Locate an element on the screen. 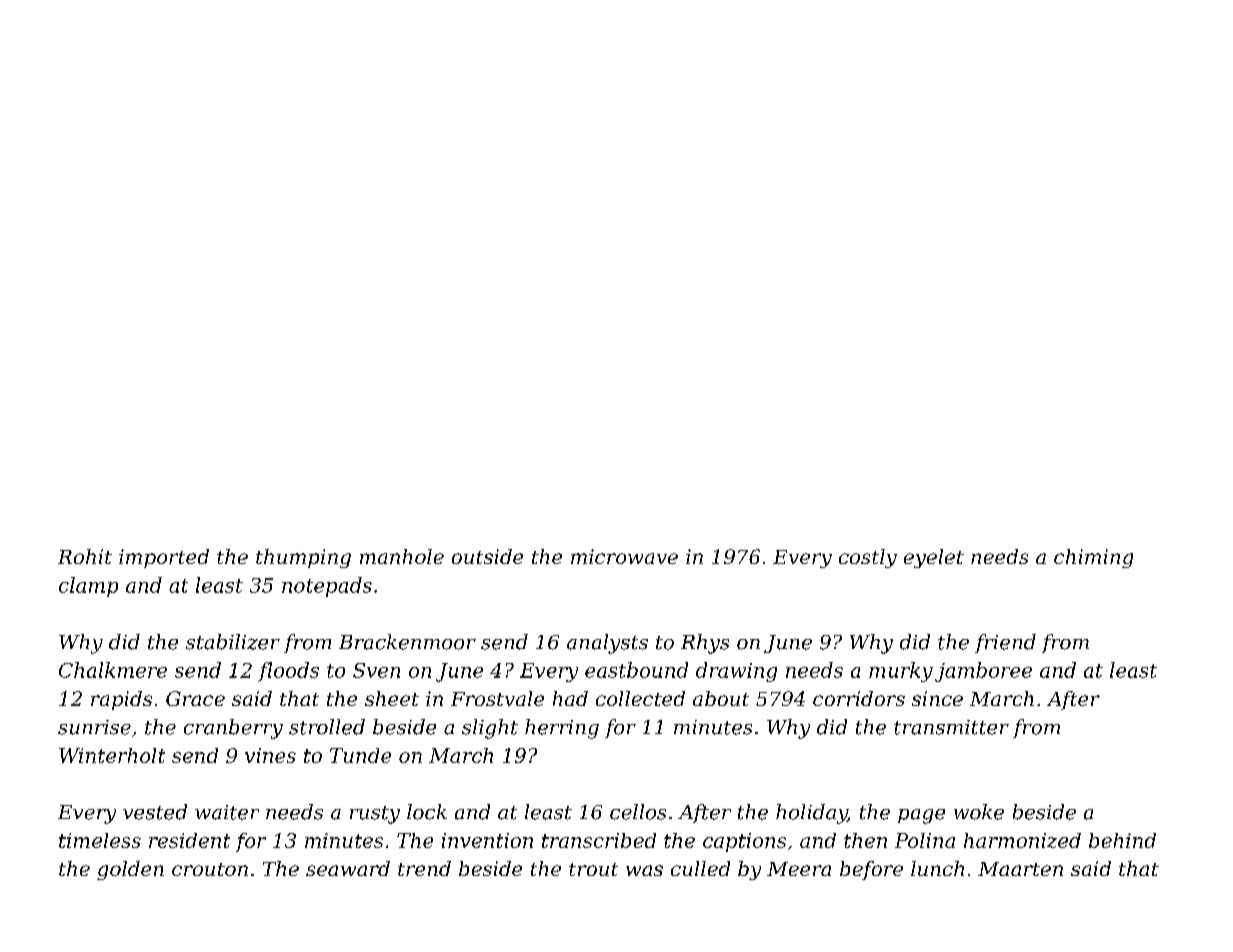 This screenshot has width=1233, height=952. seaward is located at coordinates (348, 868).
